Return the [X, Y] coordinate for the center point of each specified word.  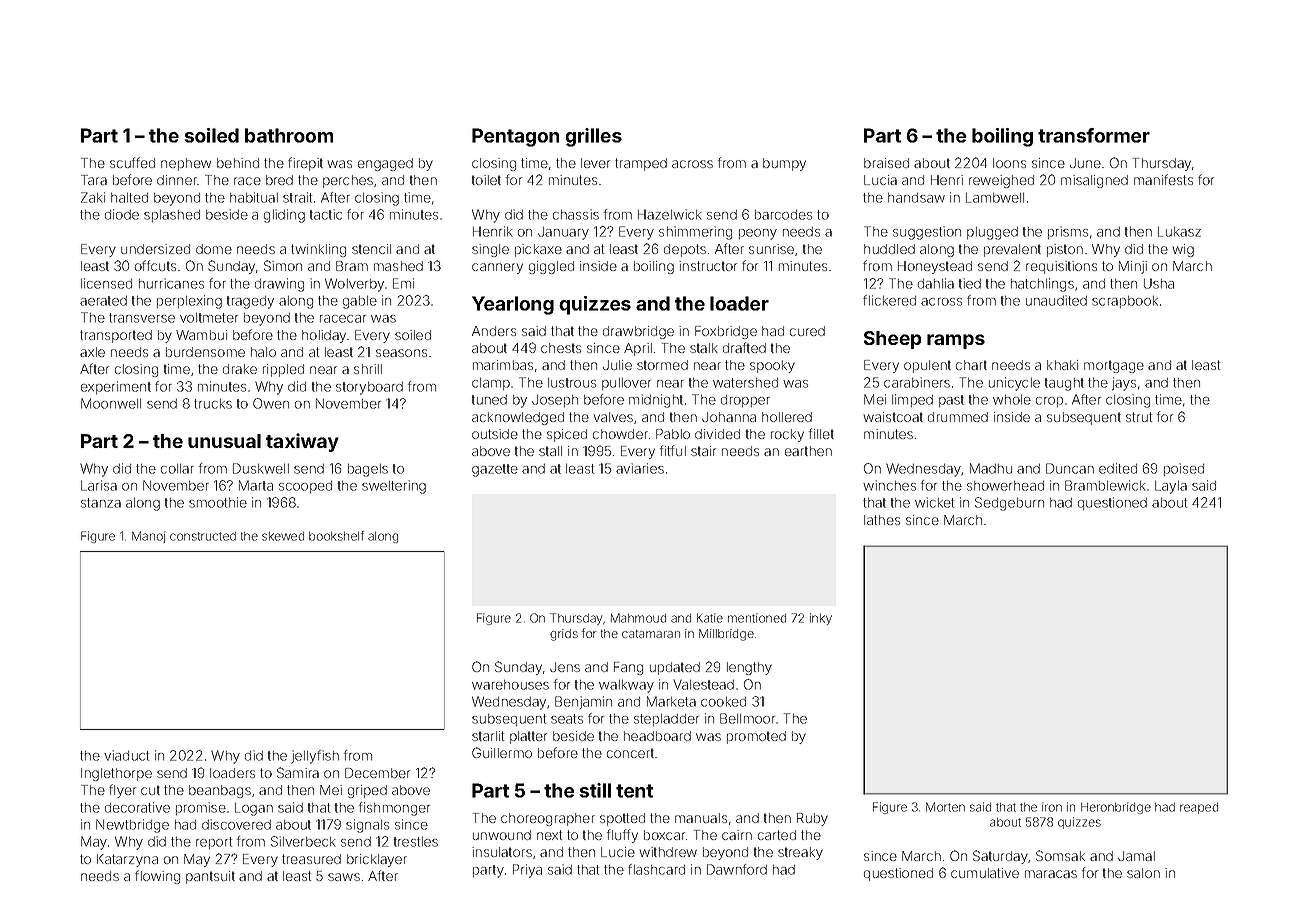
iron [1052, 807]
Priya [527, 871]
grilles [593, 137]
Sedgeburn [1009, 504]
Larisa [99, 485]
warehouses [510, 685]
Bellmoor [747, 718]
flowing [157, 877]
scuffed [132, 162]
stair [703, 451]
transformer [1094, 135]
